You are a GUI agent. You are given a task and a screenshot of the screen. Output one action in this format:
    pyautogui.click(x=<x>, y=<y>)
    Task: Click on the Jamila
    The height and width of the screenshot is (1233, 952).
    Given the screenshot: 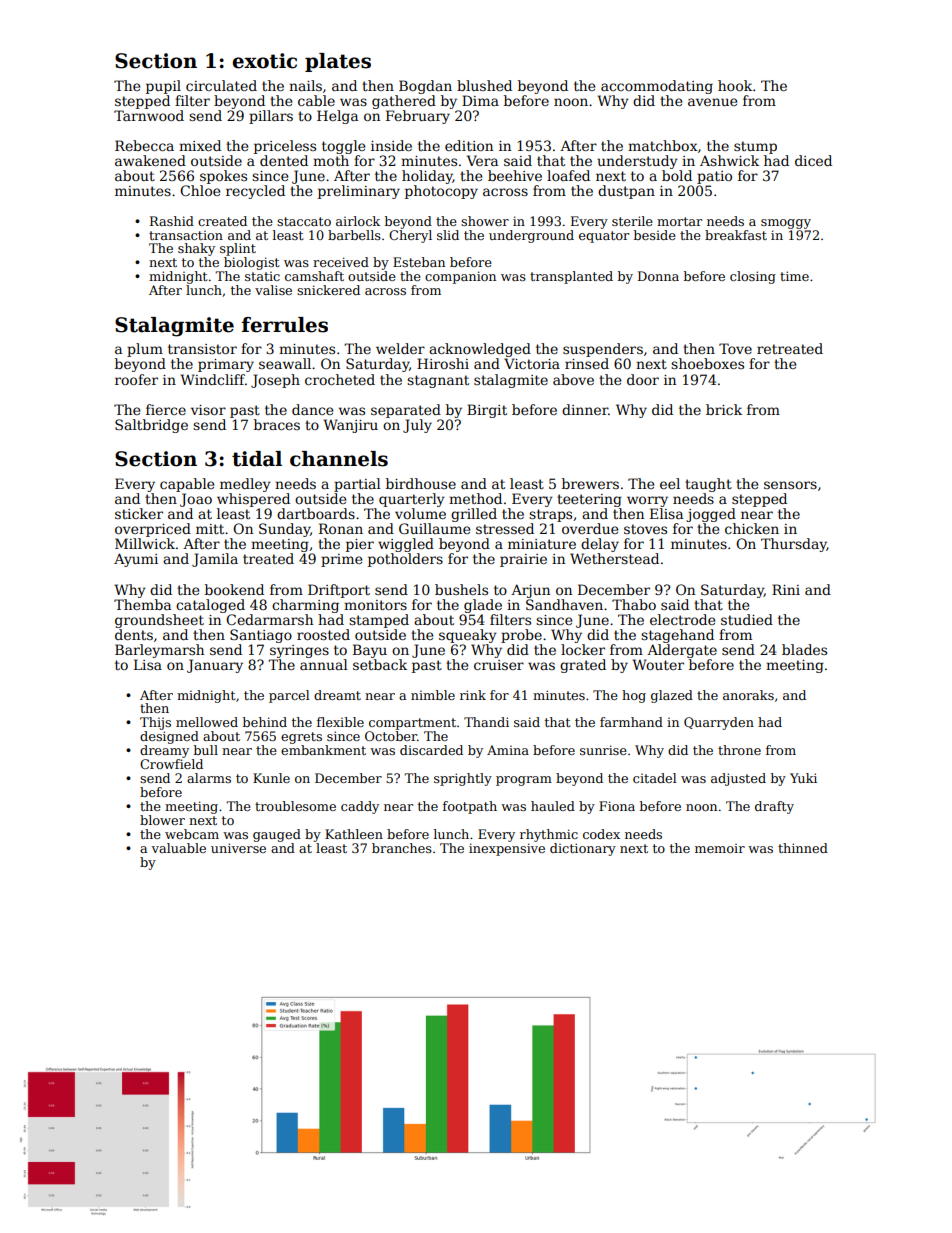 What is the action you would take?
    pyautogui.click(x=215, y=560)
